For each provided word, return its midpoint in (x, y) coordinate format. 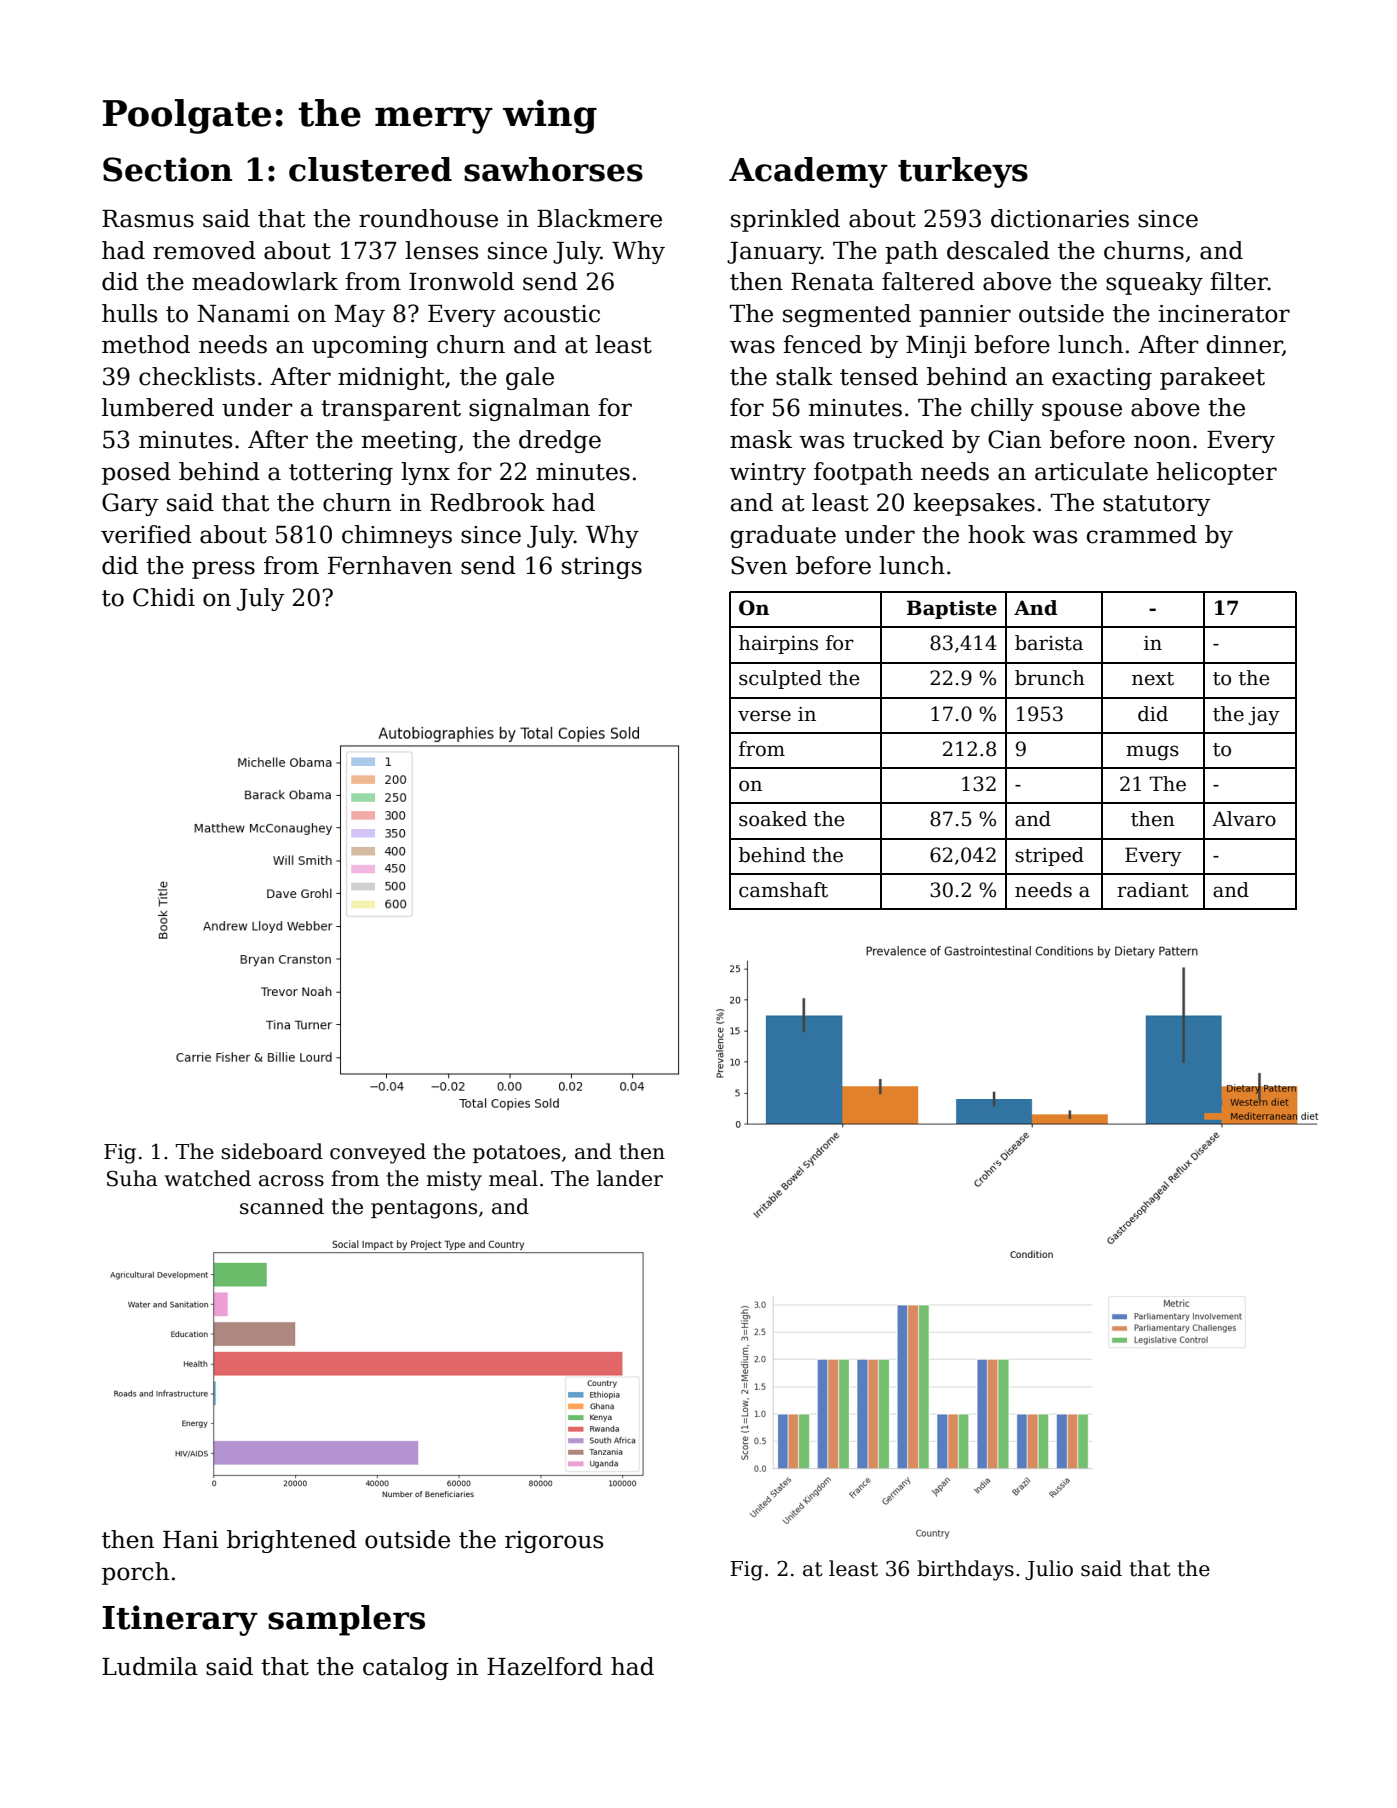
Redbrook (487, 502)
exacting (1102, 379)
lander (630, 1178)
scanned (282, 1206)
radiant (1153, 890)
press (223, 570)
